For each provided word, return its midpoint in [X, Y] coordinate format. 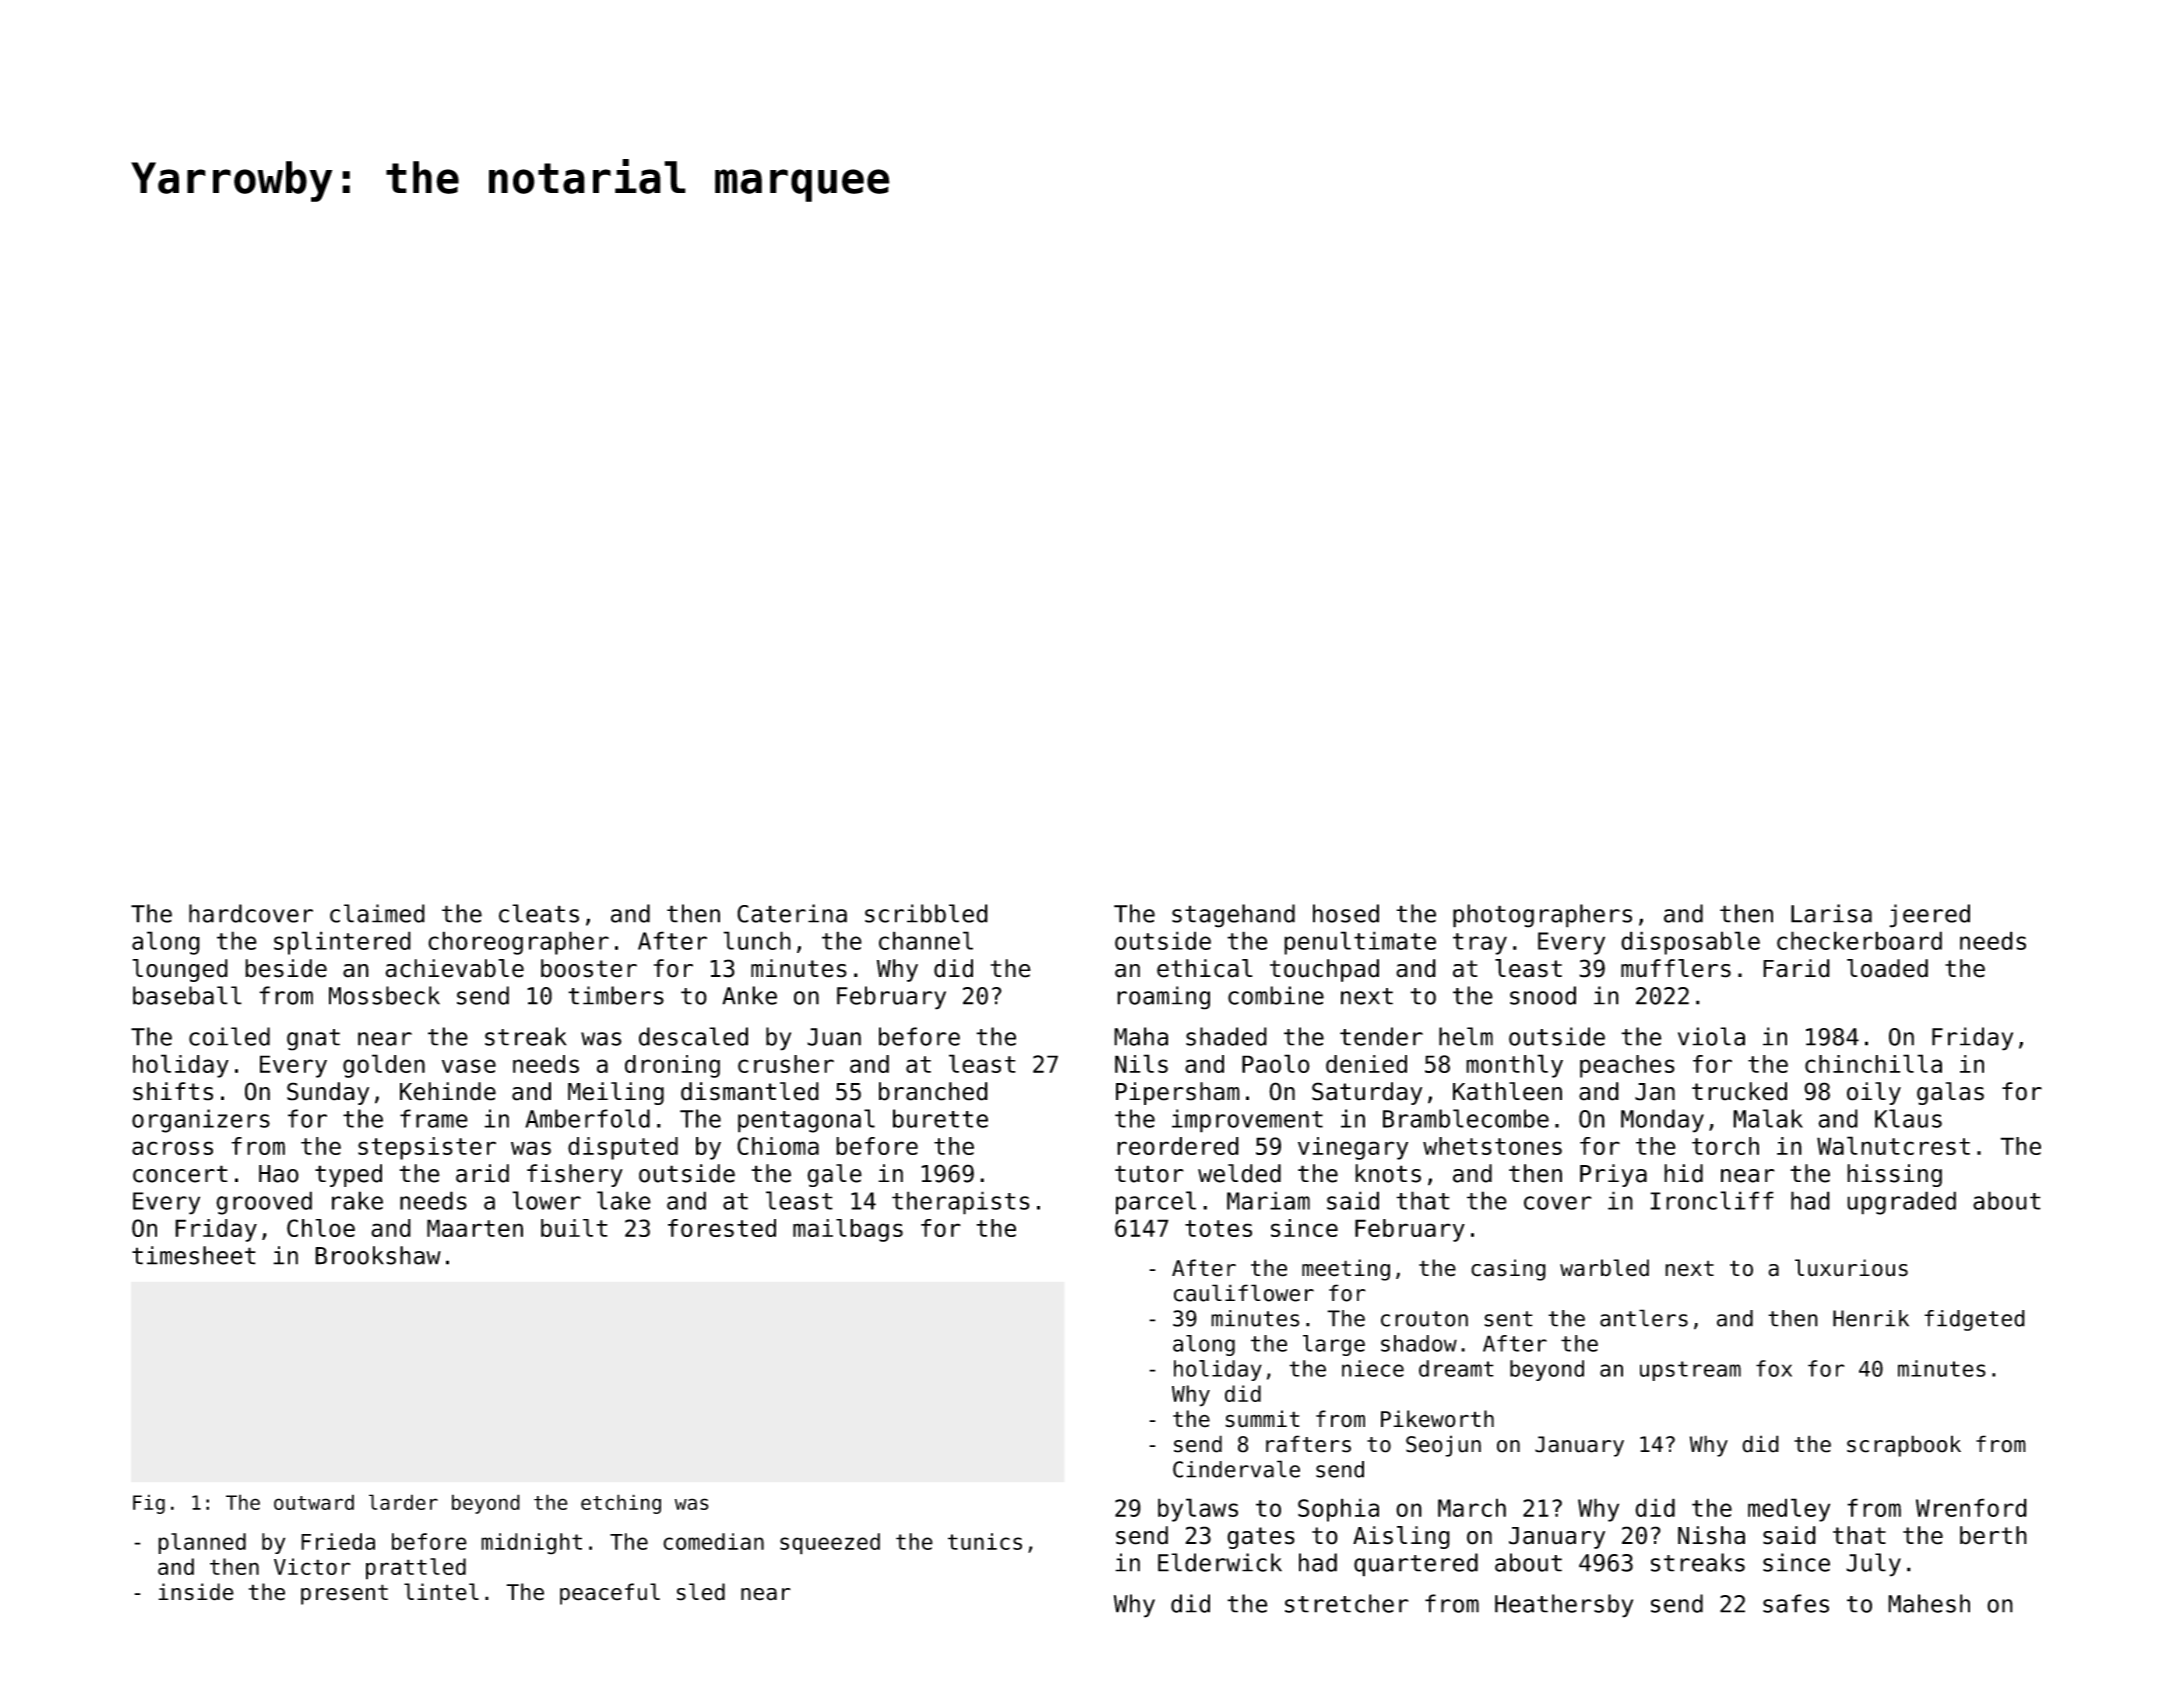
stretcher [1347, 1603]
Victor [312, 1566]
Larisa [1831, 913]
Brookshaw [378, 1255]
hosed [1346, 913]
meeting [1346, 1270]
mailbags [848, 1230]
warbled [1604, 1268]
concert [180, 1174]
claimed [377, 913]
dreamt [1456, 1368]
